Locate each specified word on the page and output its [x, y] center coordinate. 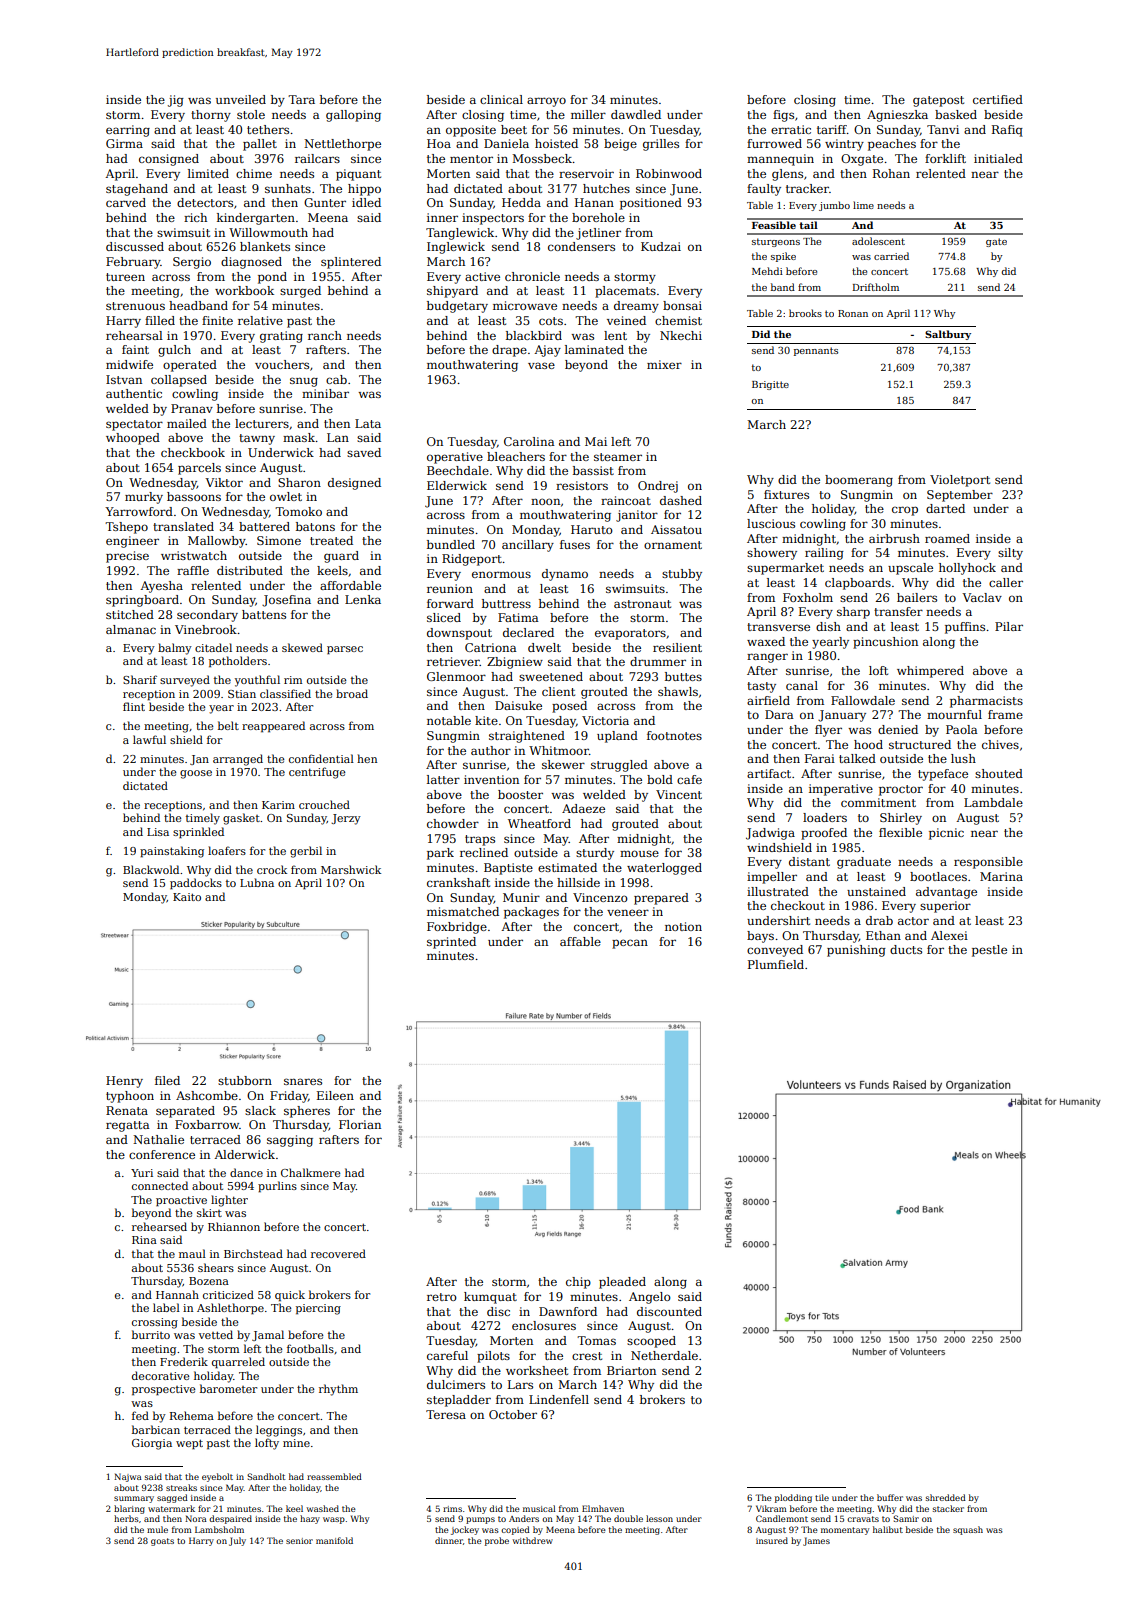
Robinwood [669, 173]
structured [920, 744]
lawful [149, 739]
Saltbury [948, 335]
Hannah [177, 1294]
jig [176, 101]
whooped [133, 439]
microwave [525, 305]
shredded [946, 1497]
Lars [520, 1384]
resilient [677, 647]
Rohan [891, 173]
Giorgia [152, 1444]
